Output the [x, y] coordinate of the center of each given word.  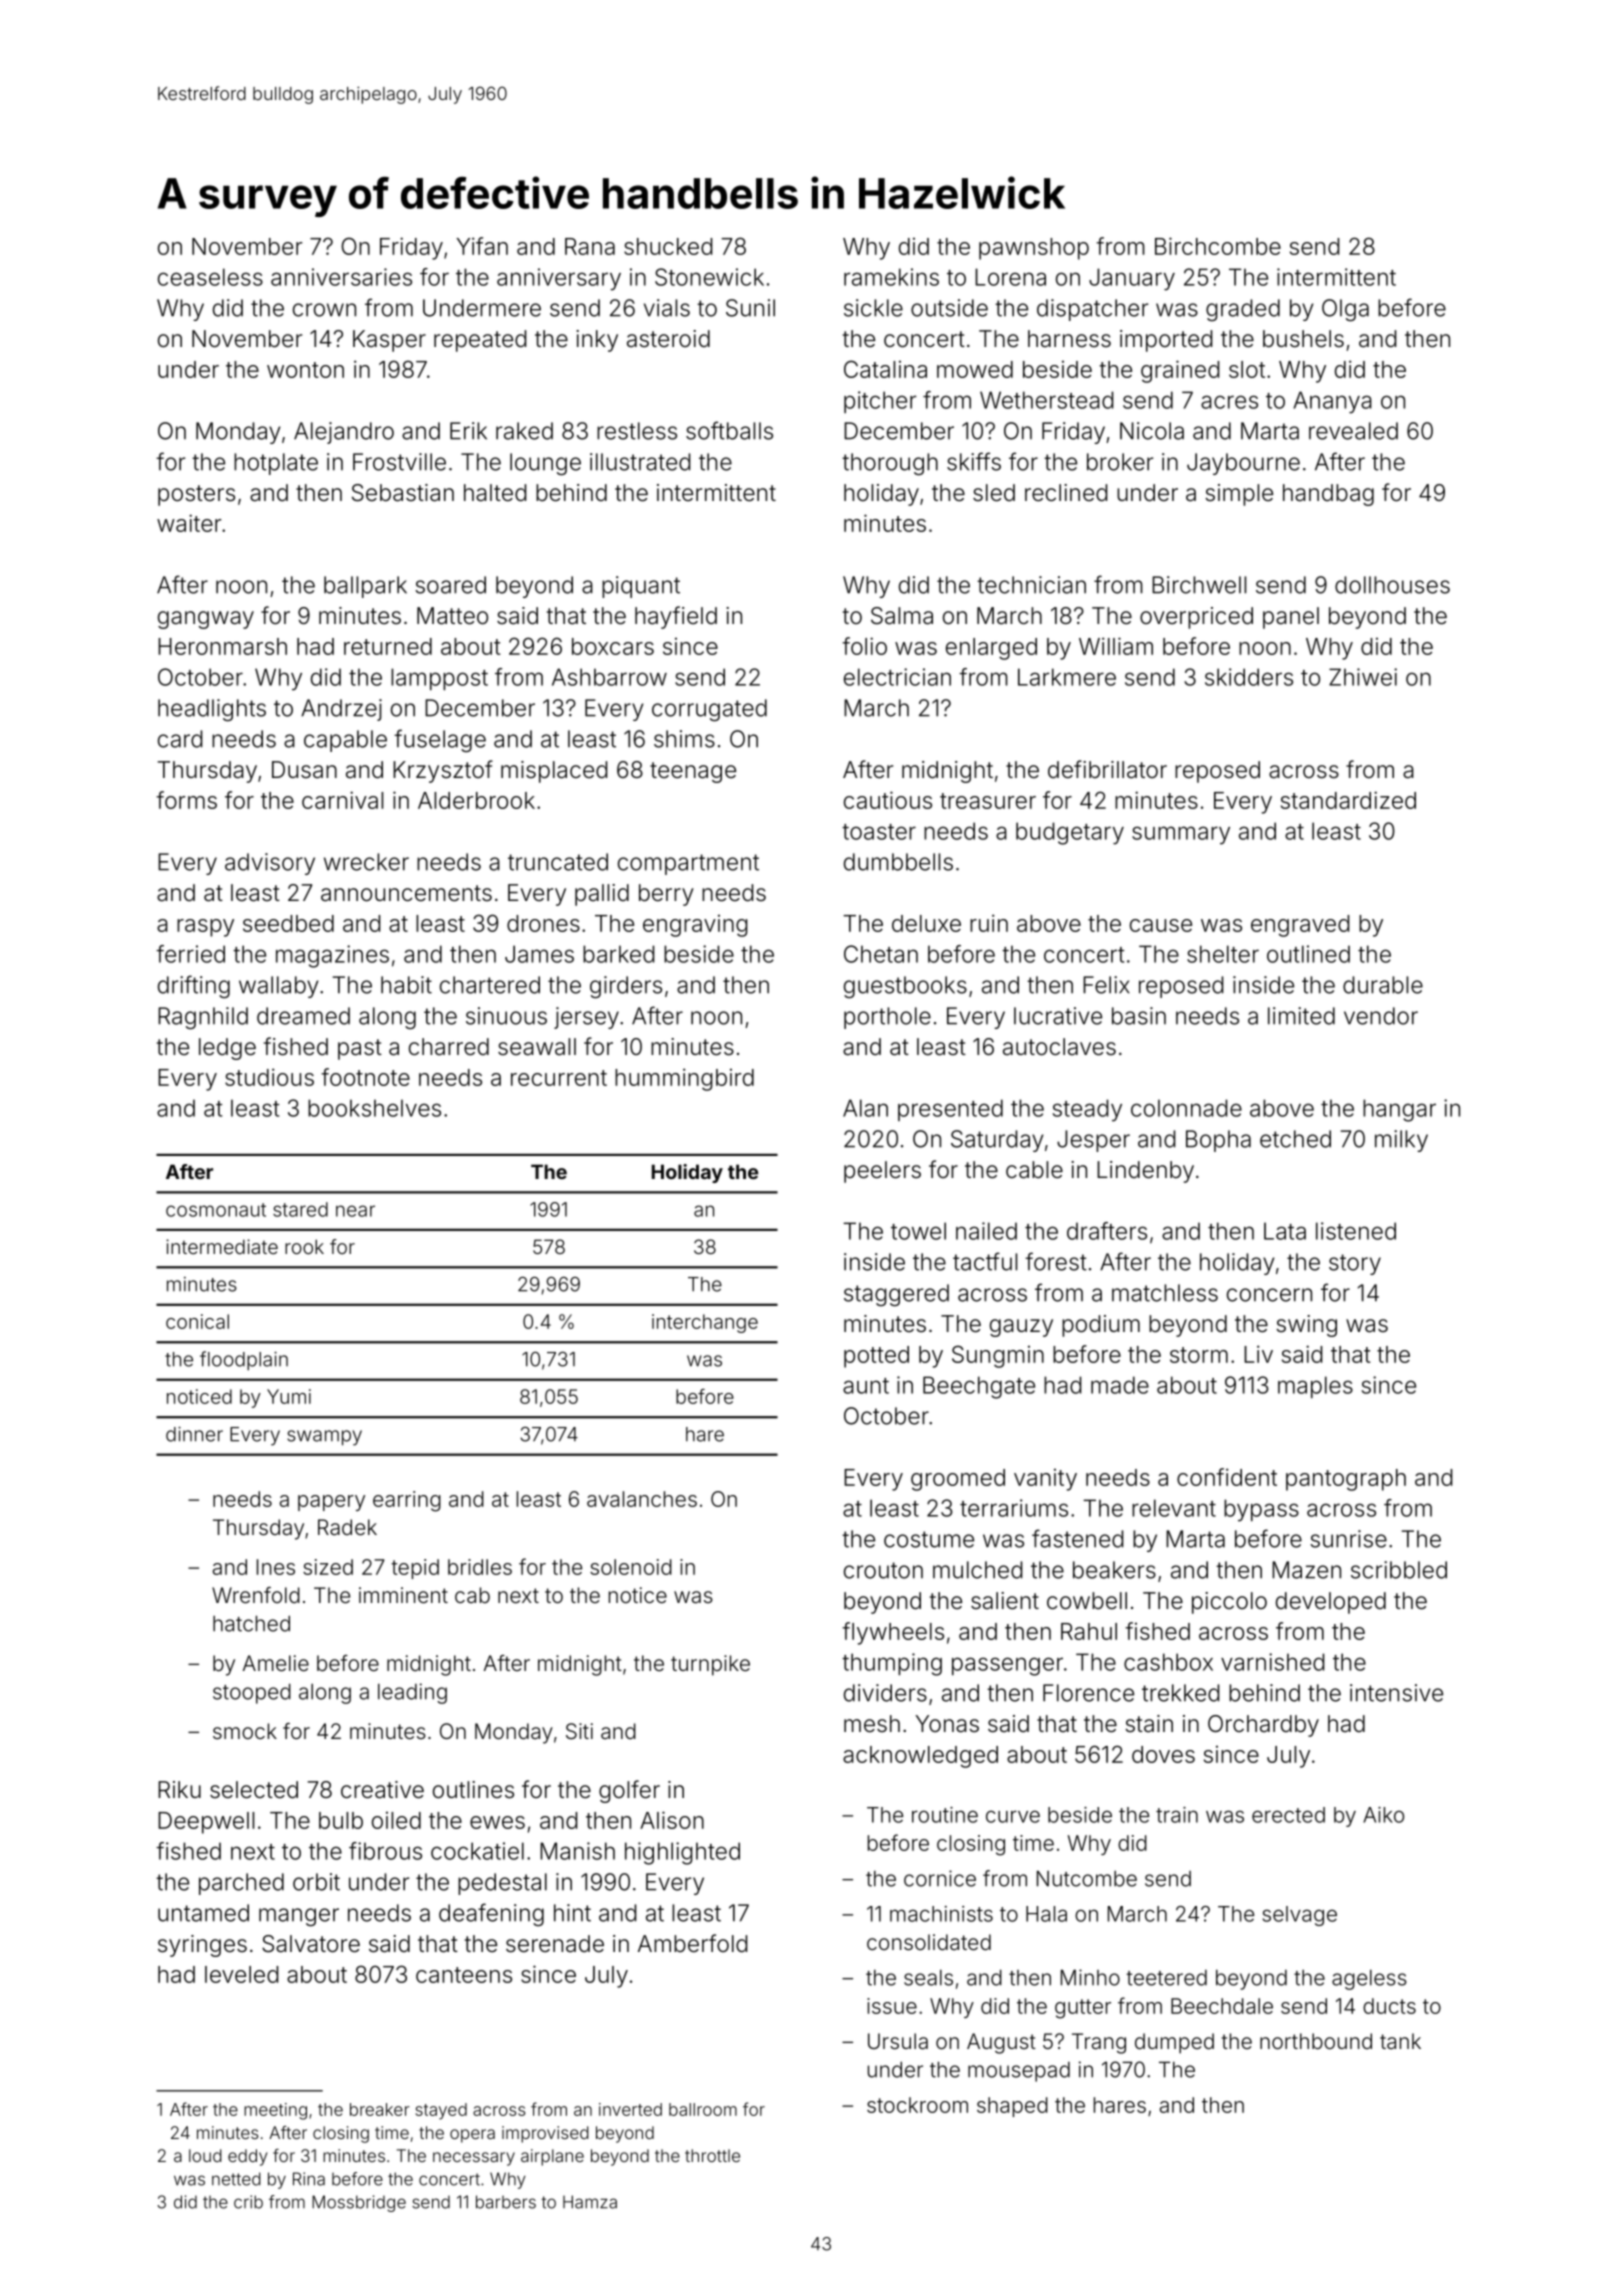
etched [1295, 1139]
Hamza [590, 2202]
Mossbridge [359, 2203]
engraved [1300, 926]
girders [626, 987]
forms [186, 800]
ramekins [891, 277]
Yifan [482, 246]
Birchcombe [1218, 246]
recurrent [559, 1078]
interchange [705, 1323]
